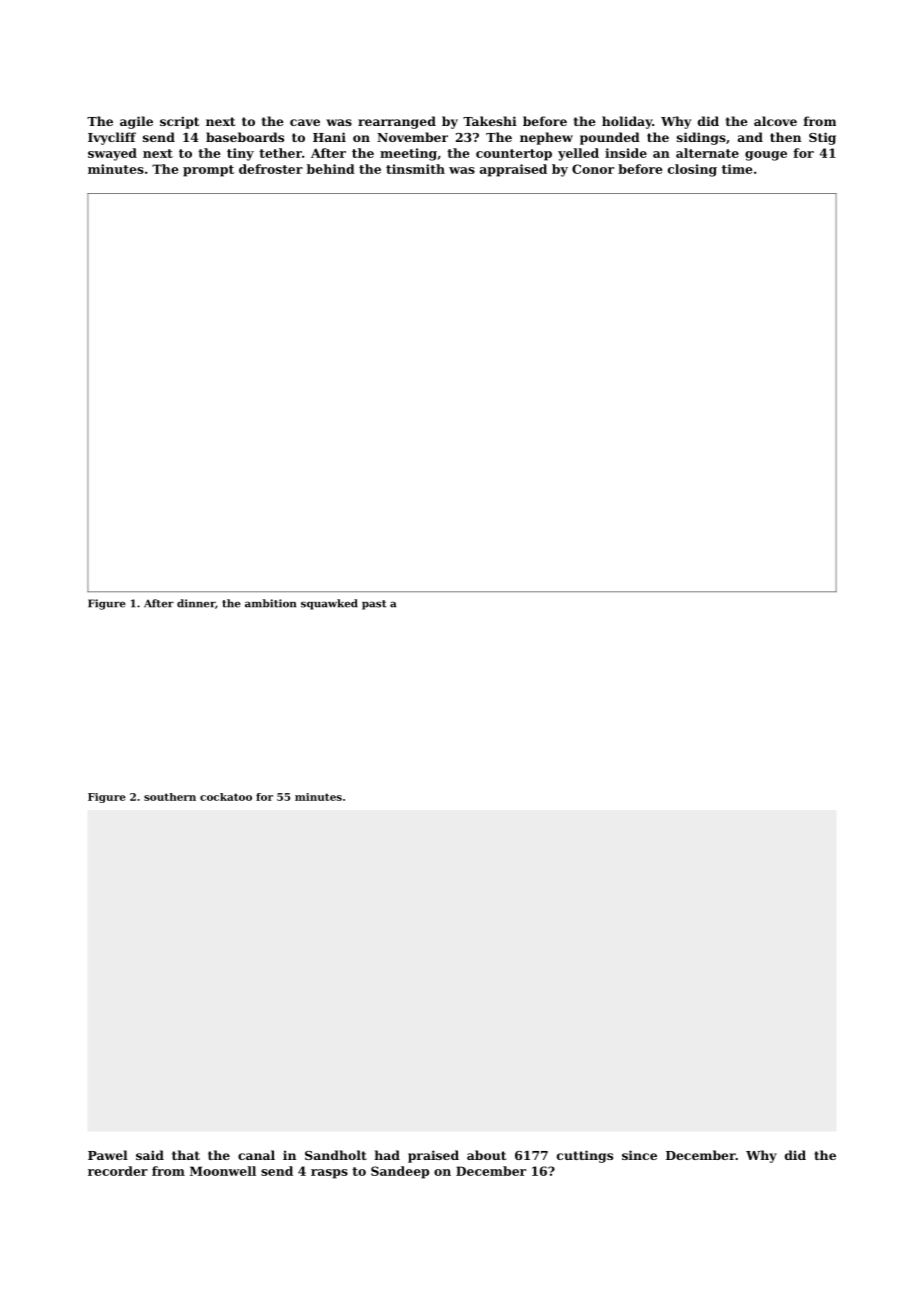  Describe the element at coordinates (271, 169) in the screenshot. I see `defroster` at that location.
